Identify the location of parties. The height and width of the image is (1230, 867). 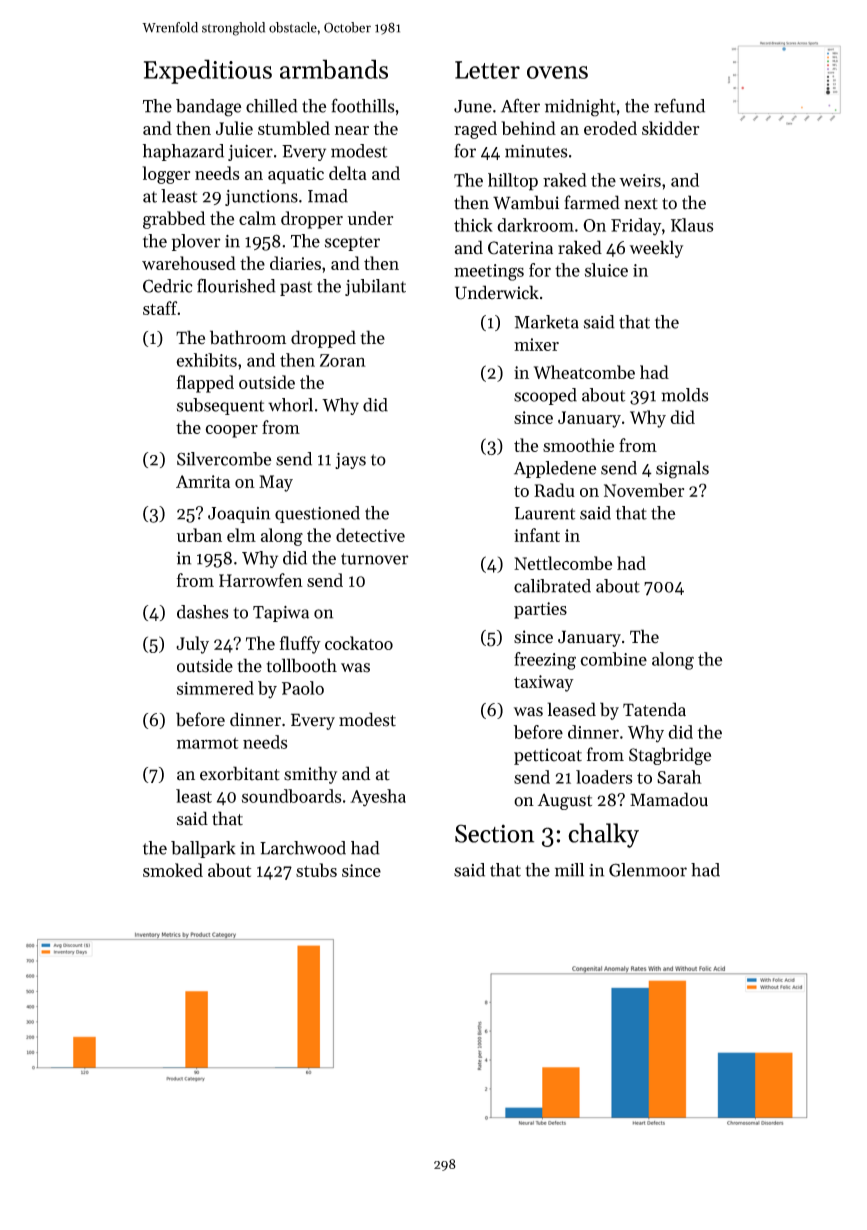
(540, 610).
